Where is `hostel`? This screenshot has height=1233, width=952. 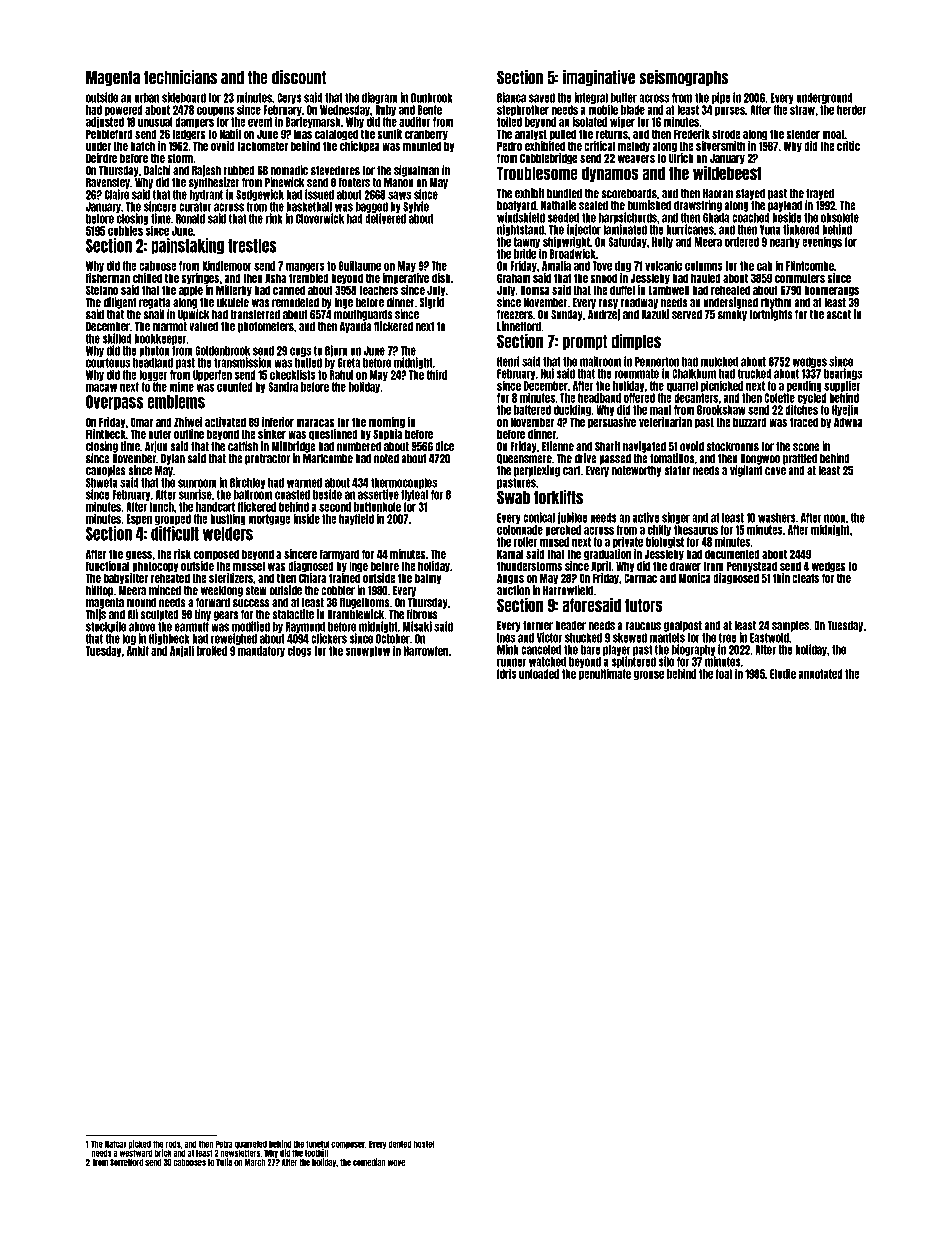
hostel is located at coordinates (424, 1144).
